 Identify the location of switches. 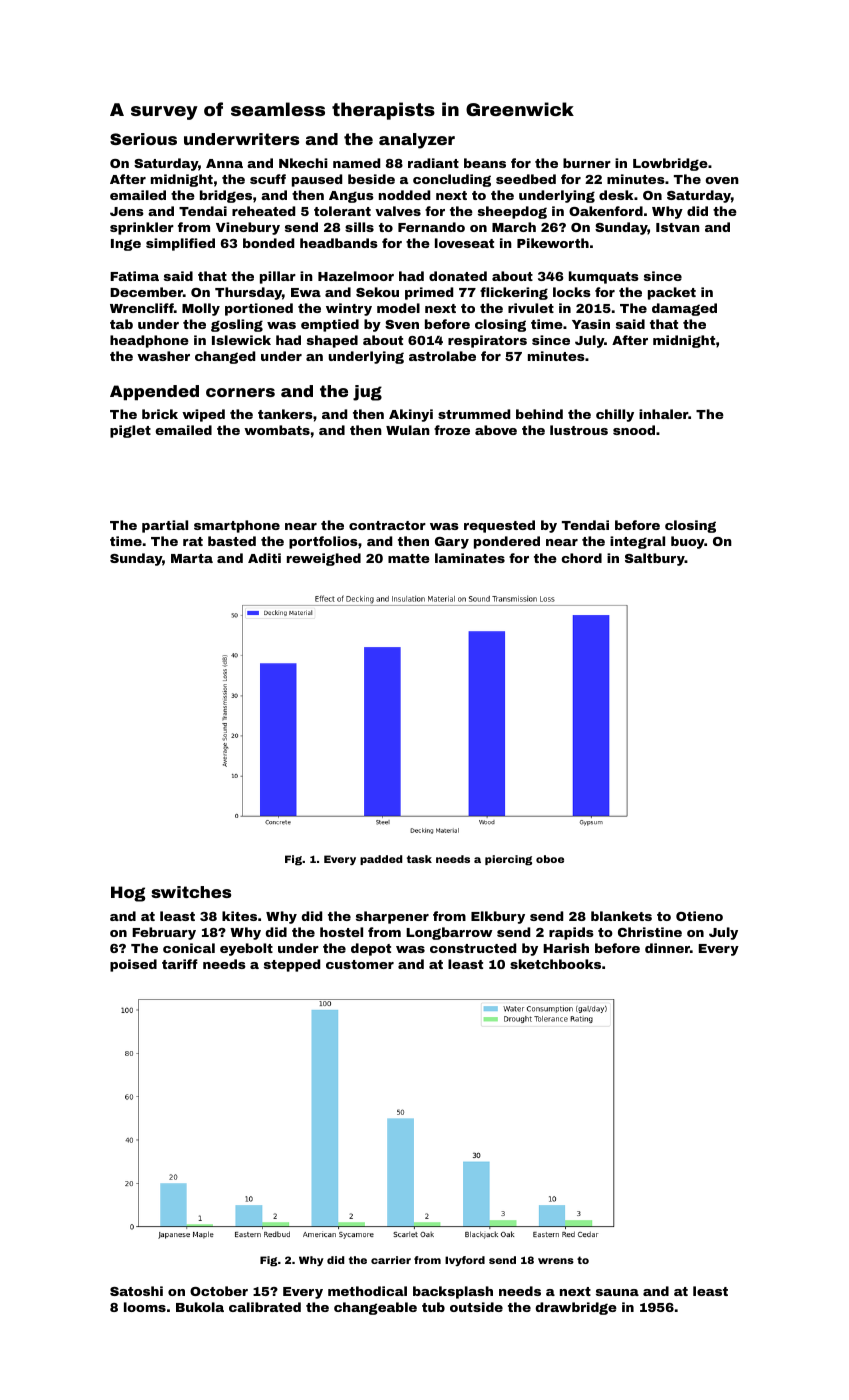
(191, 892).
